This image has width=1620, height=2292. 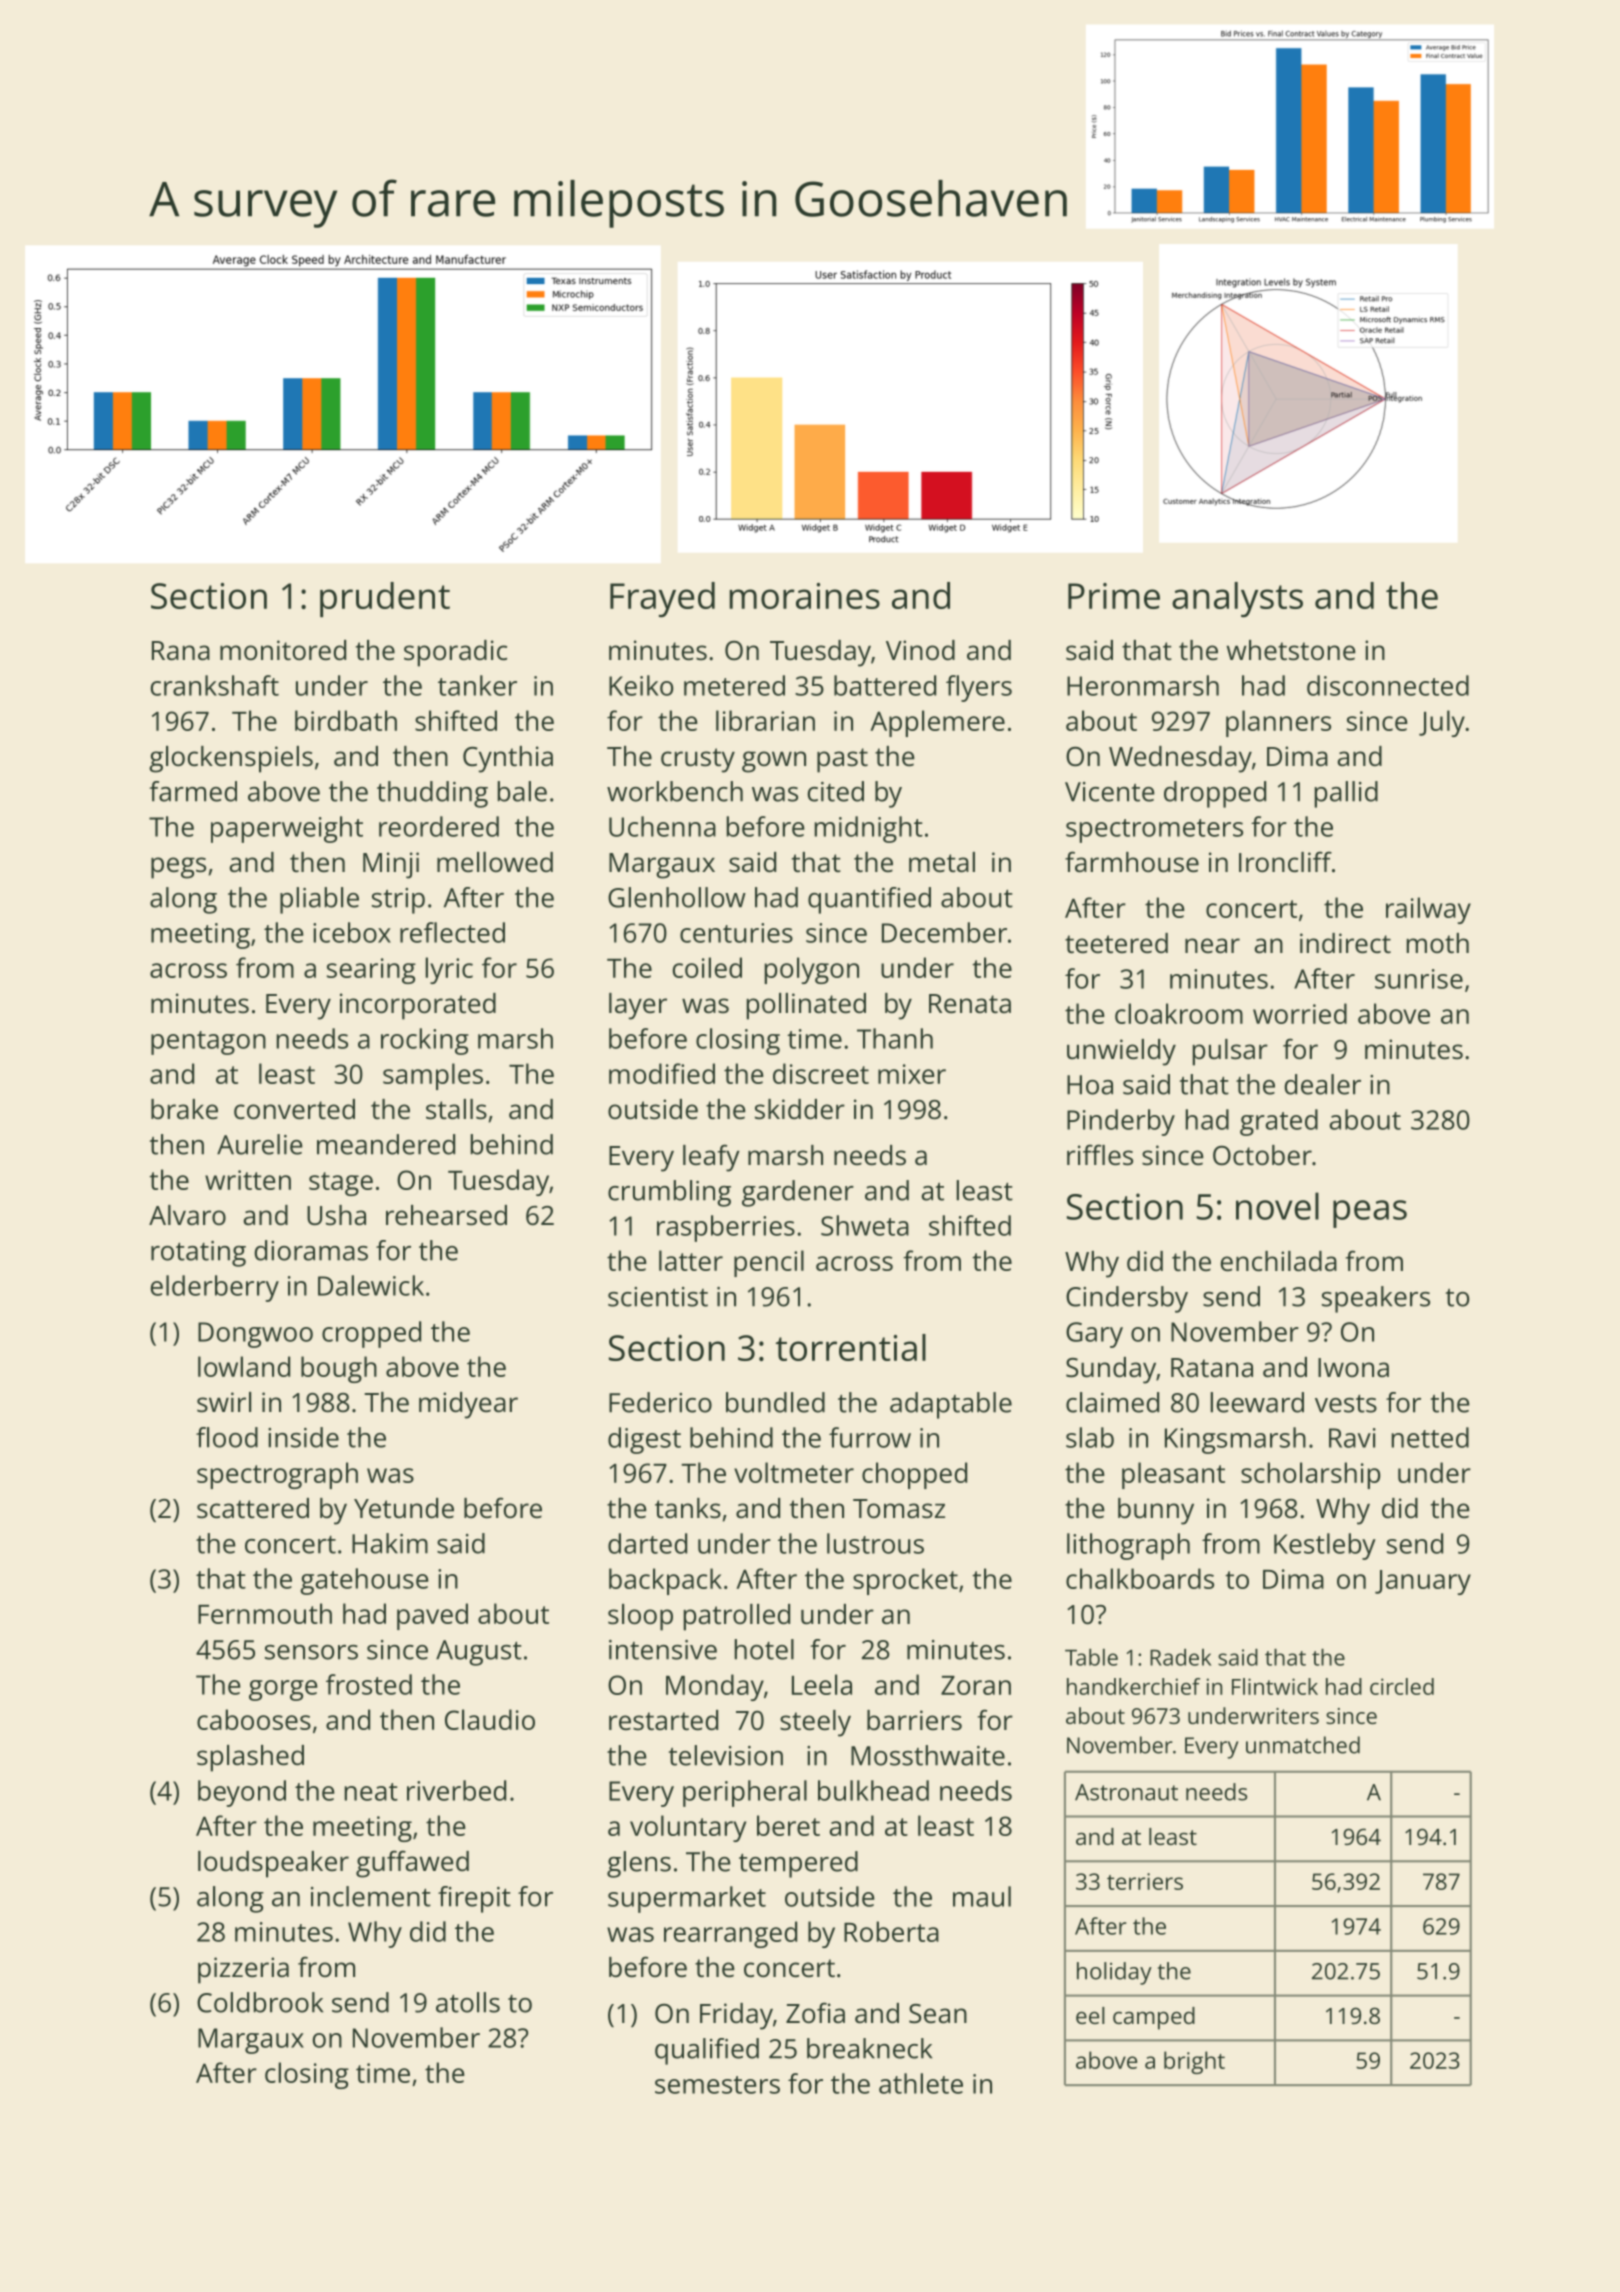 What do you see at coordinates (1376, 1299) in the image?
I see `speakers` at bounding box center [1376, 1299].
